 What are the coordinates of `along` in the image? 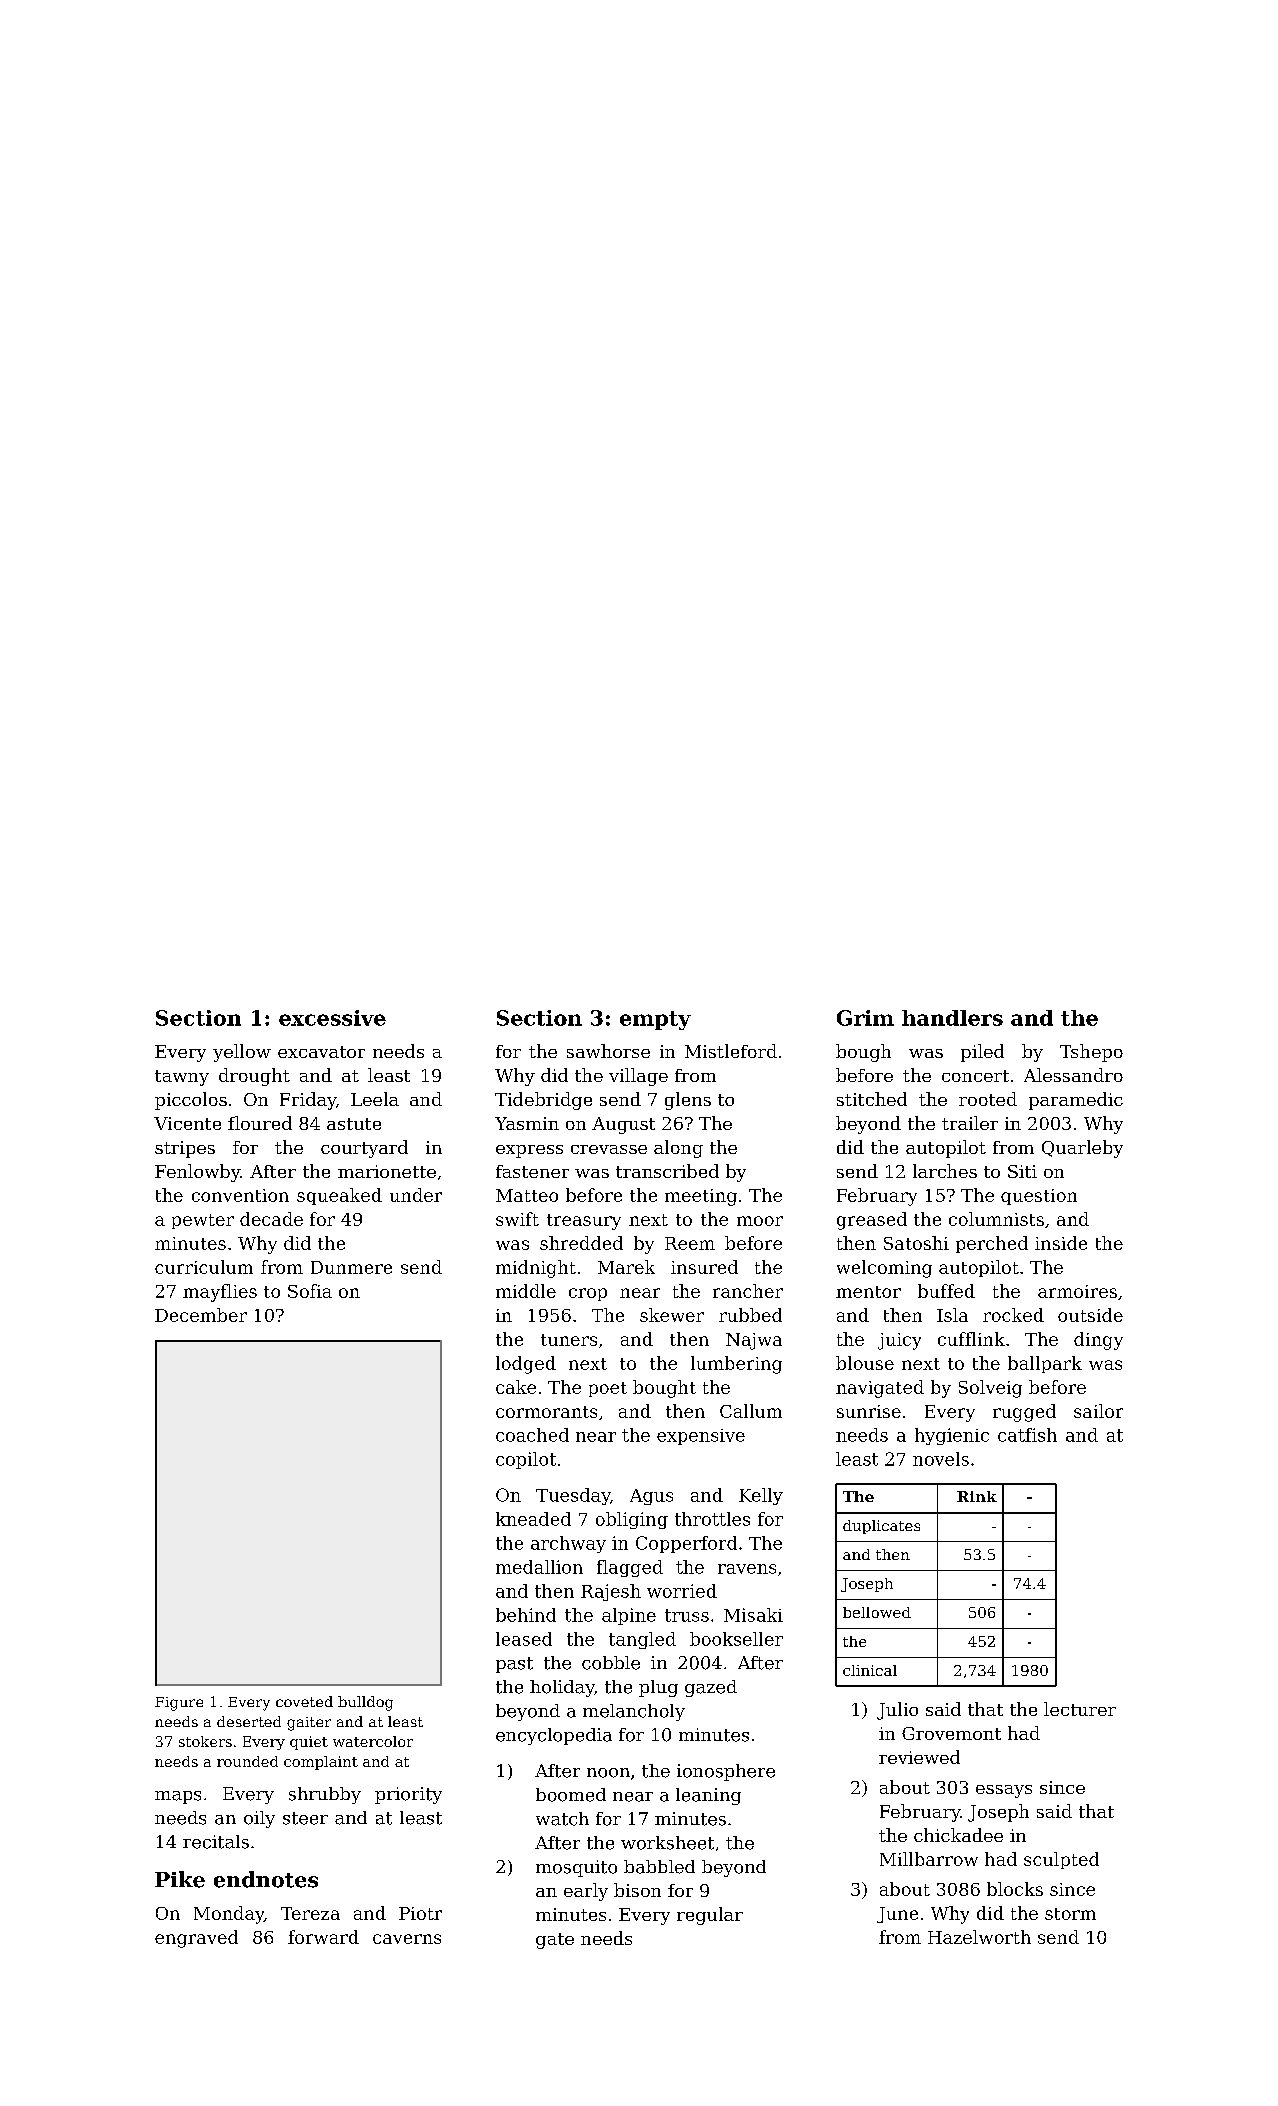 It's located at (678, 1149).
